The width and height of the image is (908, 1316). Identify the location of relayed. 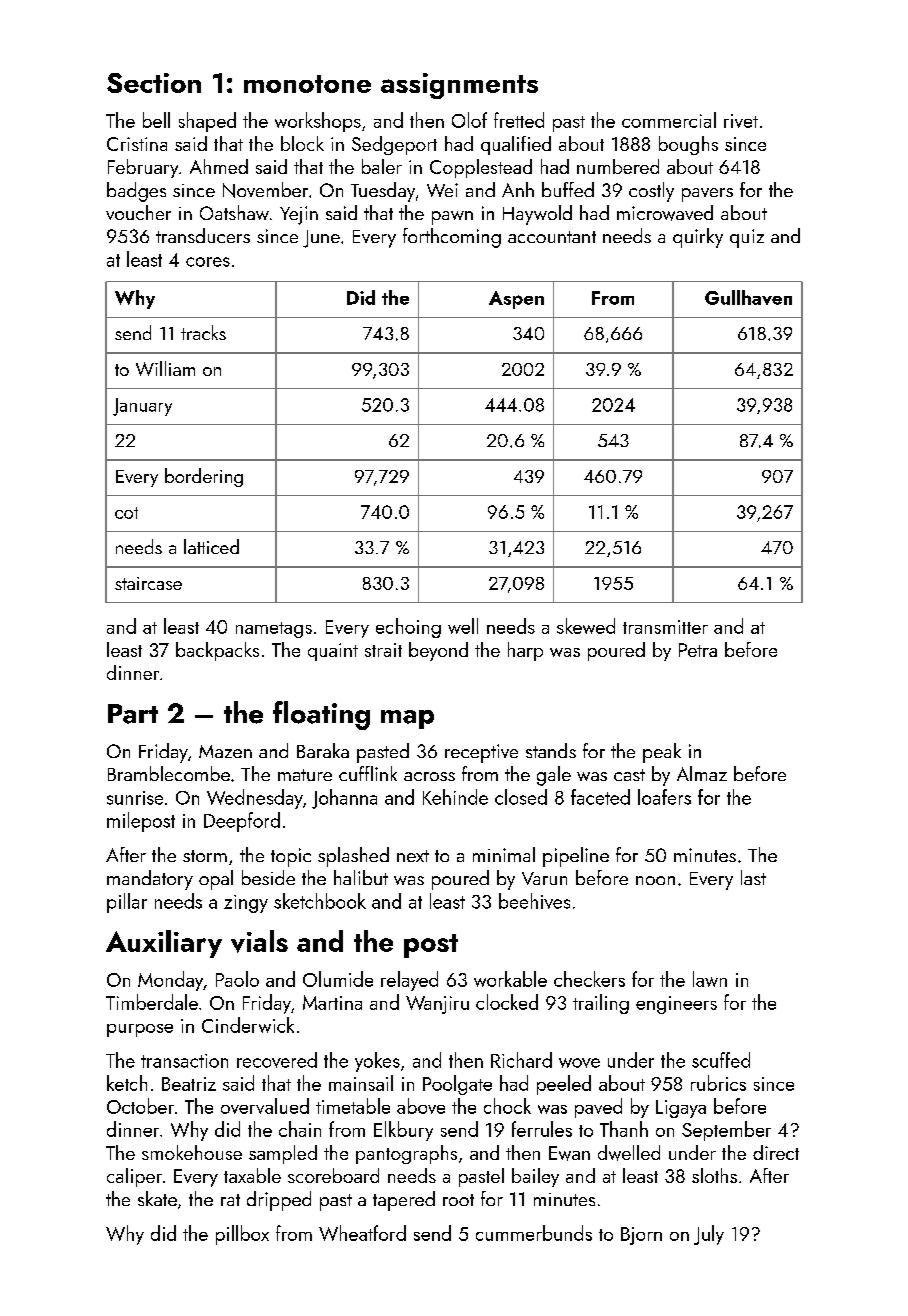
(409, 981).
